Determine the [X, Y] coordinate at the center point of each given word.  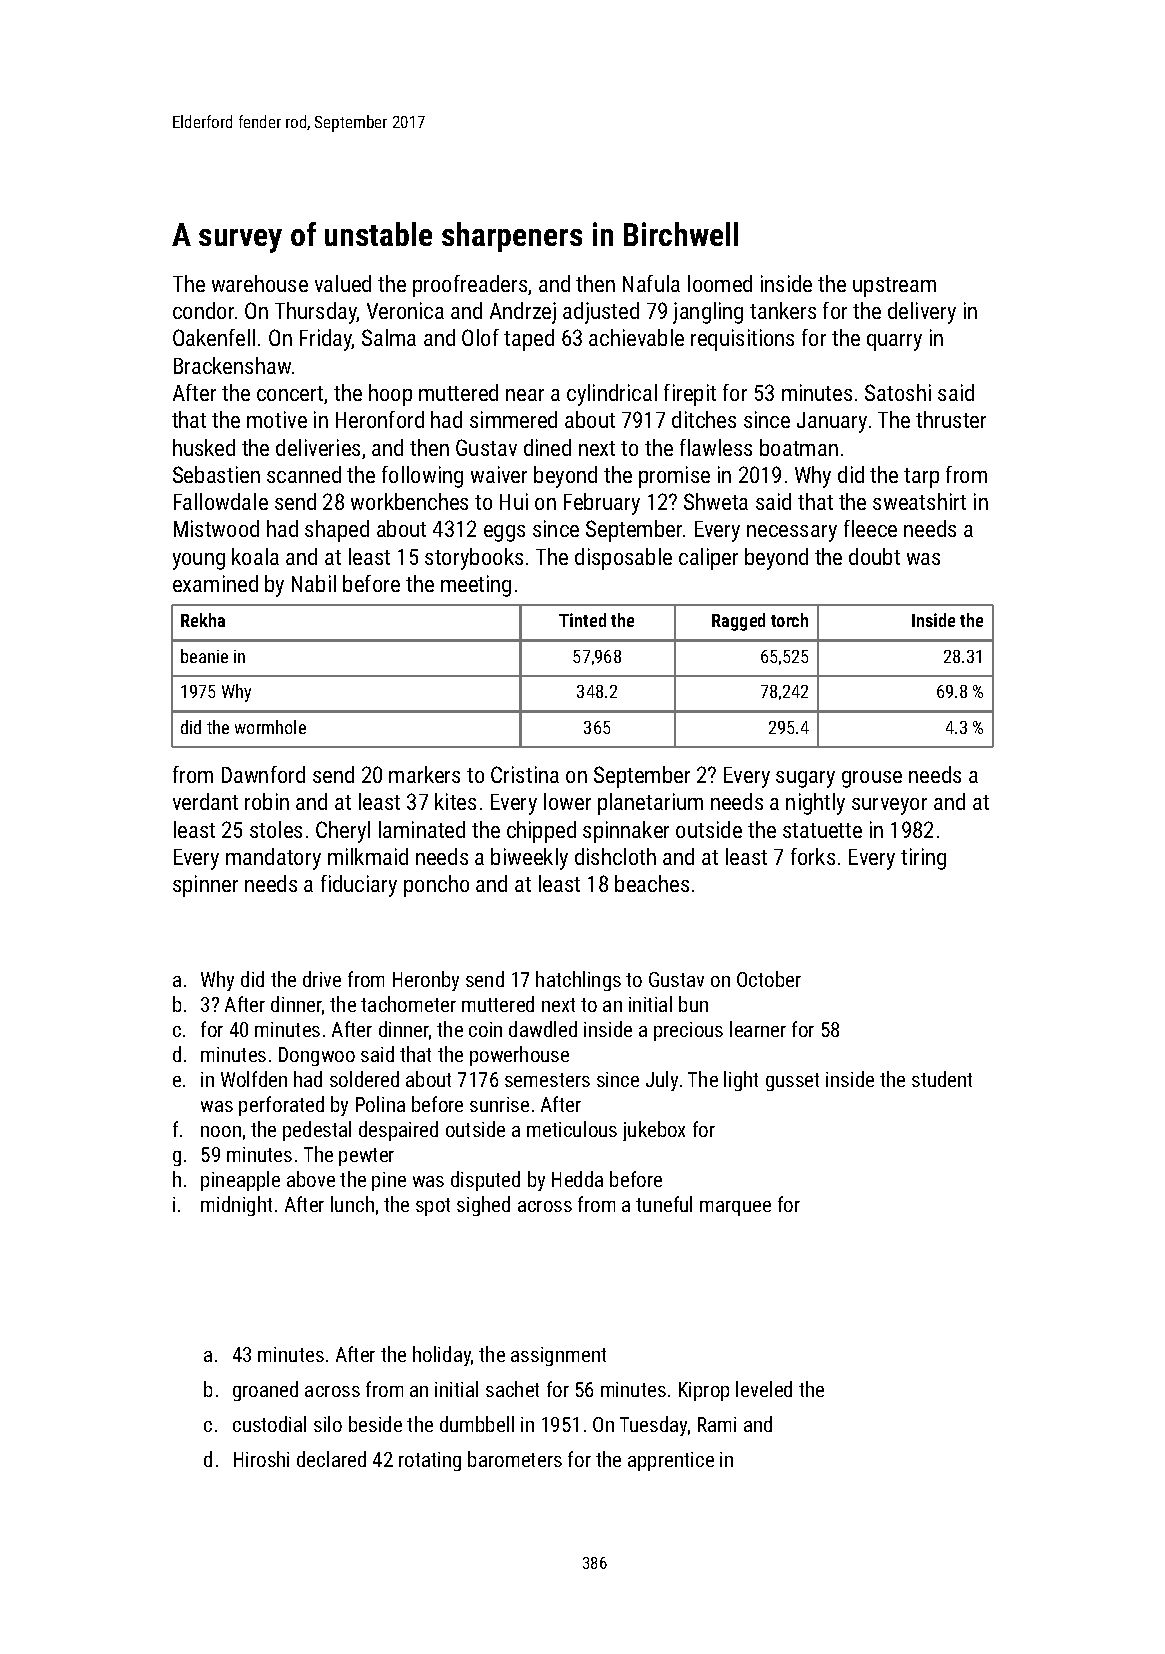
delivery [922, 313]
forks [813, 856]
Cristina [525, 774]
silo [328, 1424]
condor [203, 310]
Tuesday [653, 1426]
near [525, 395]
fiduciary [359, 886]
